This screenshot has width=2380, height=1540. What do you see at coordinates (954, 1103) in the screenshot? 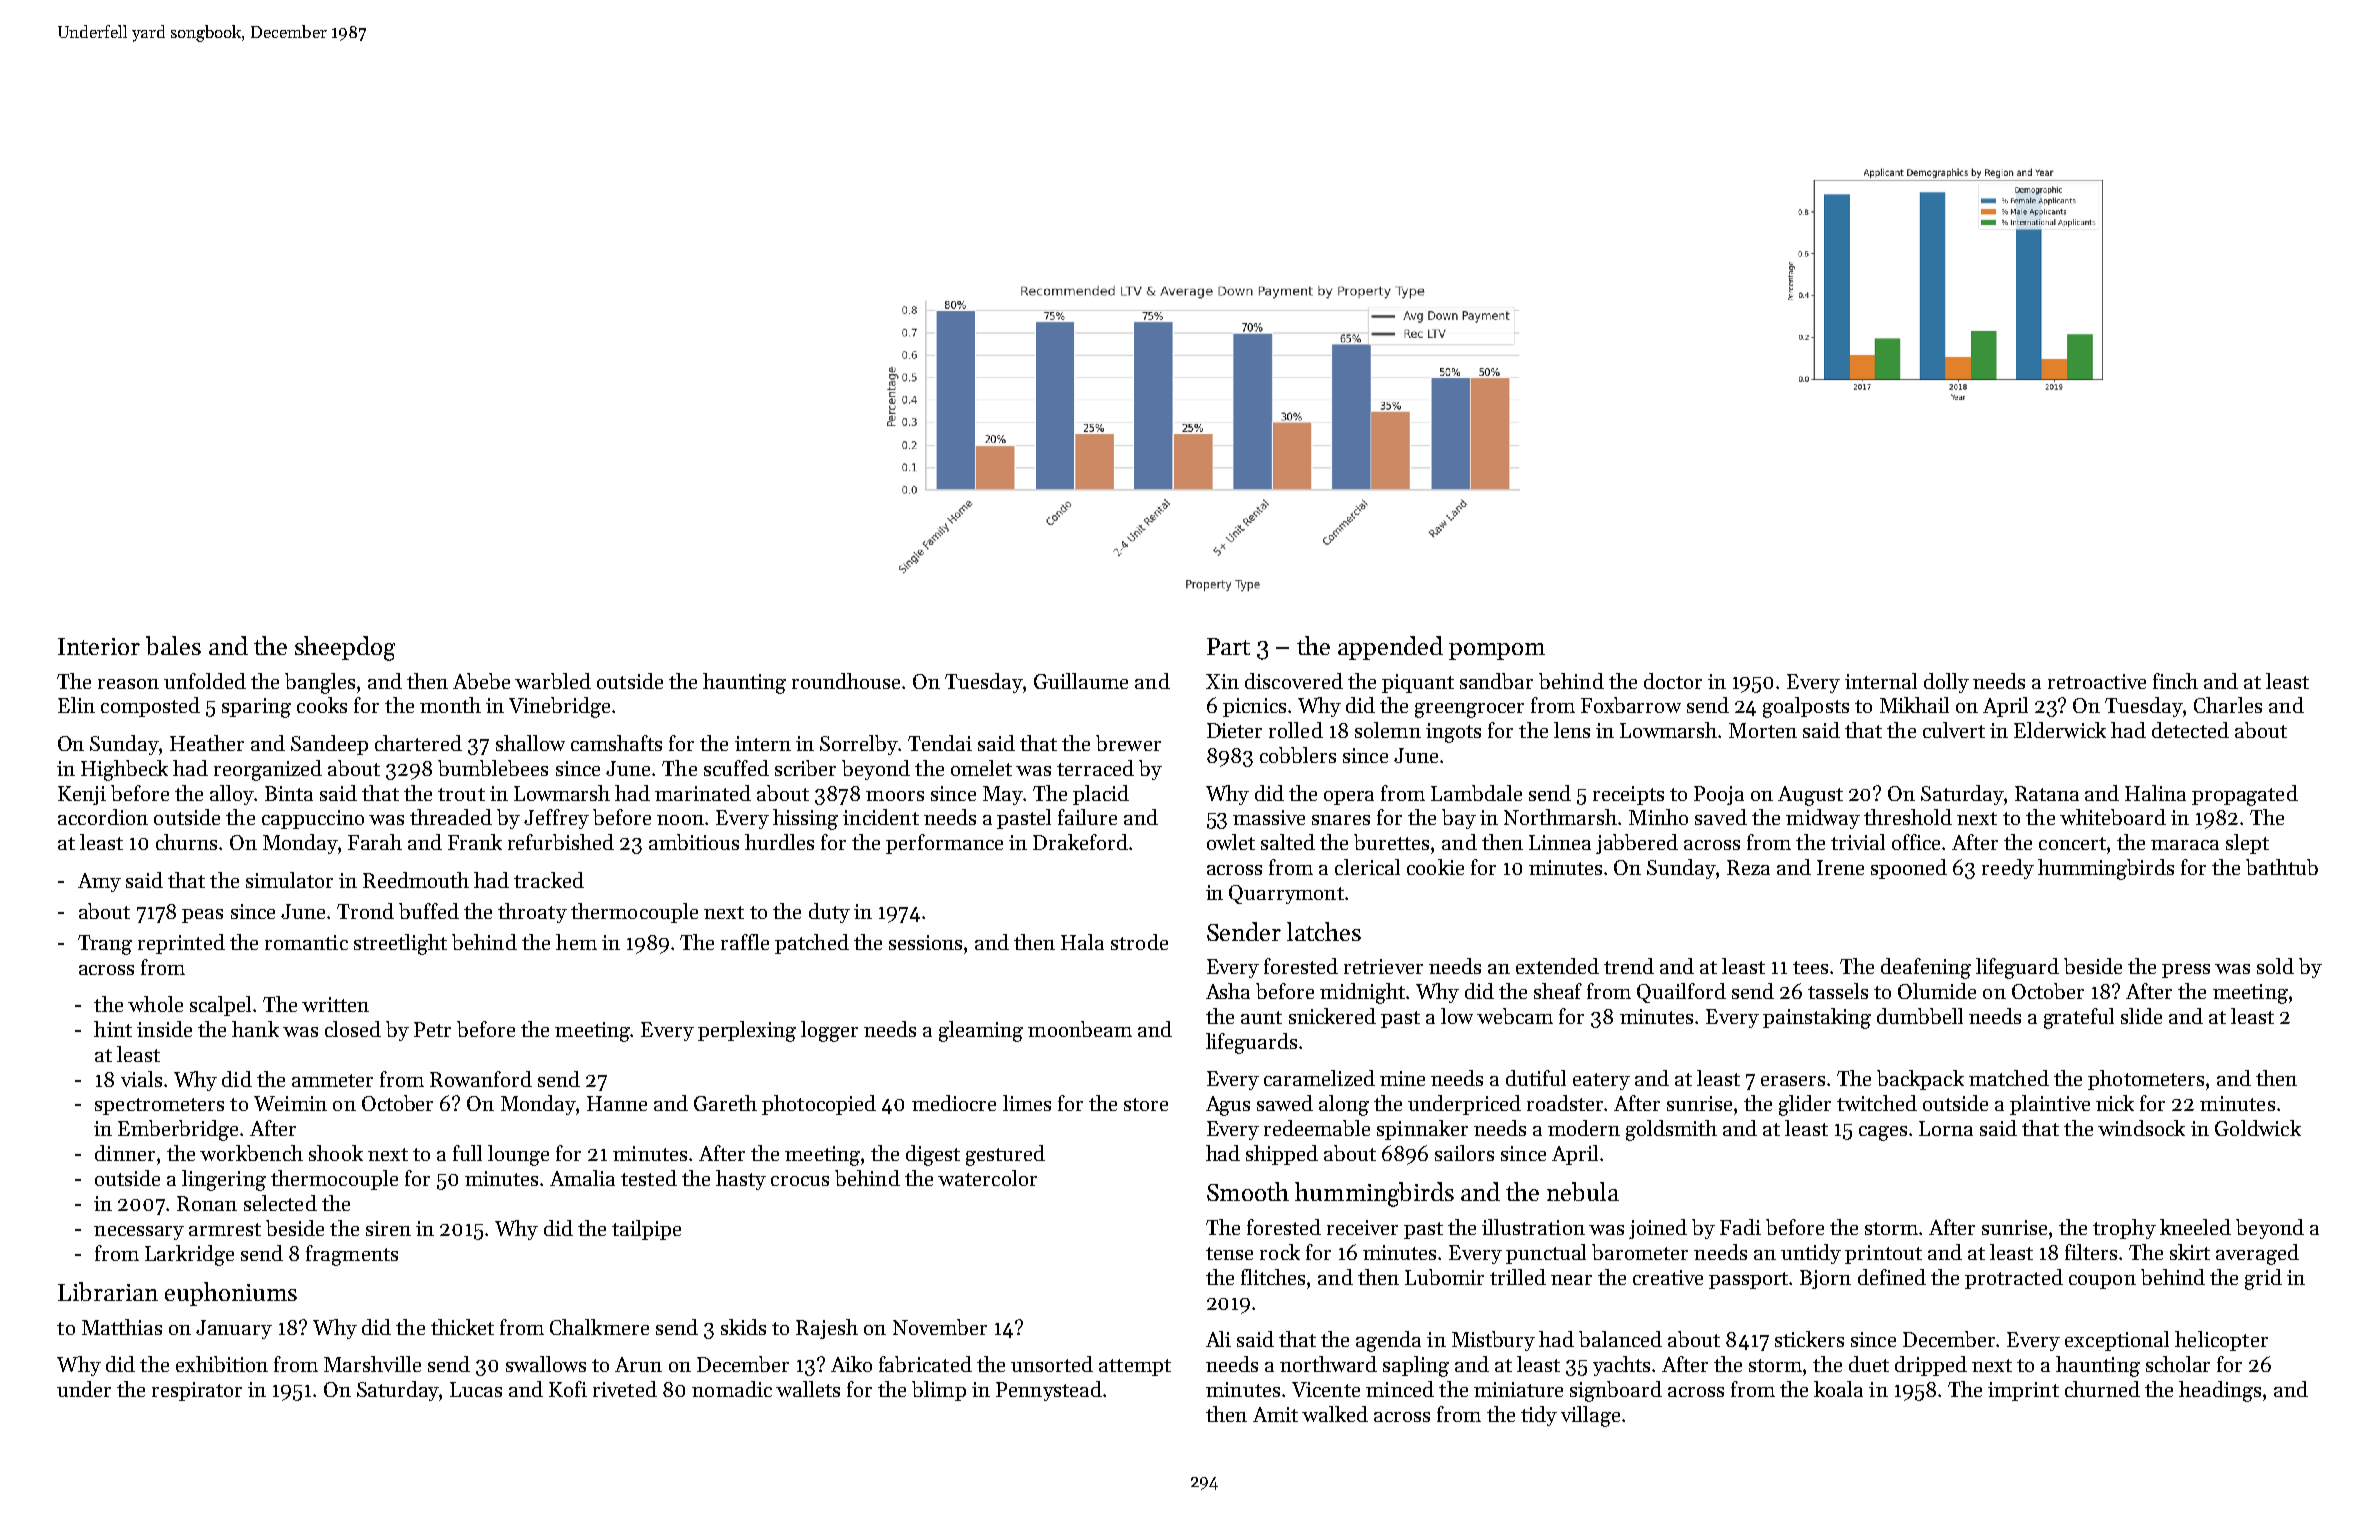
I see `mediocre` at bounding box center [954, 1103].
